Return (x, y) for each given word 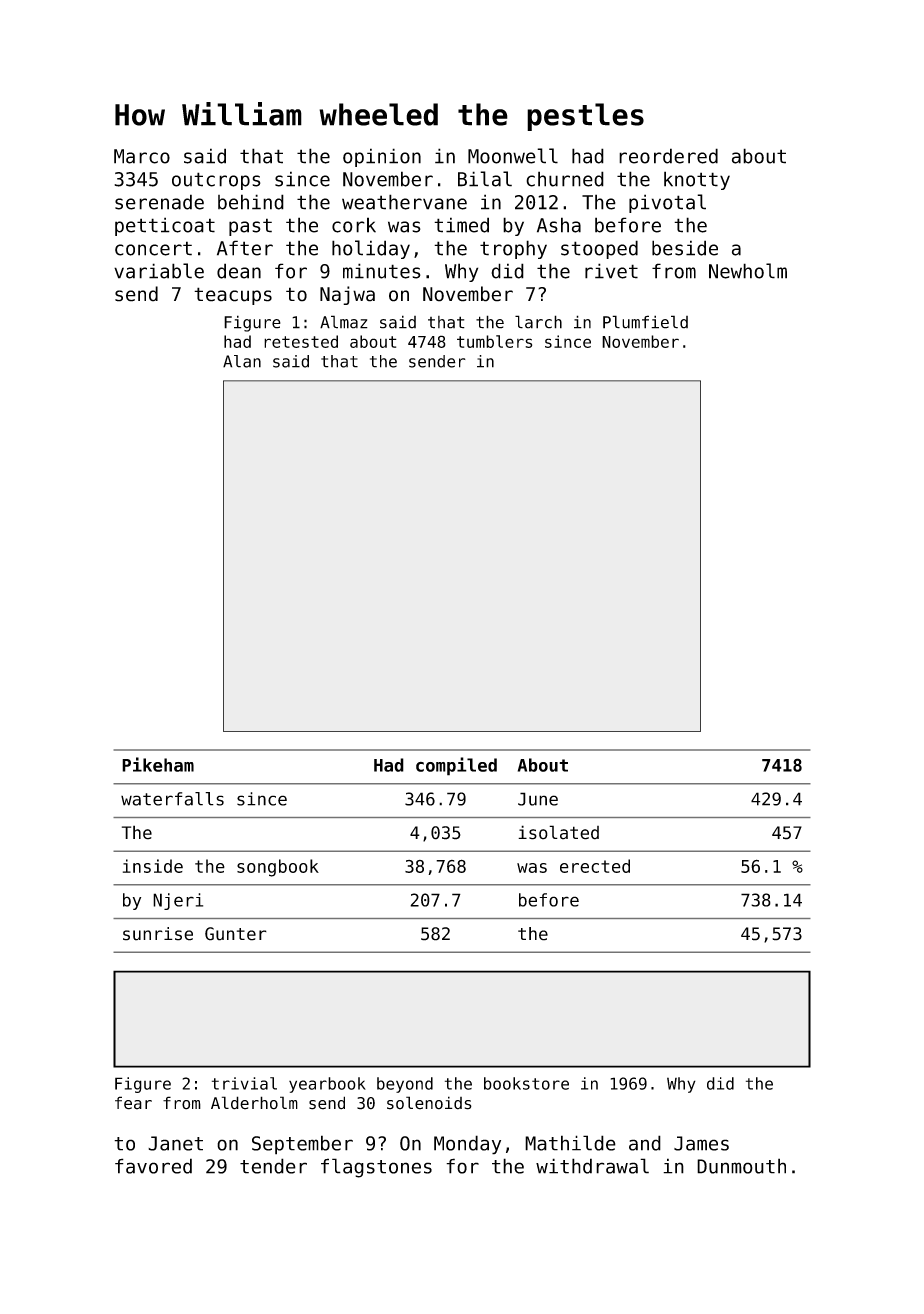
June (538, 799)
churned (565, 179)
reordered (668, 156)
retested (301, 341)
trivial (244, 1083)
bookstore (526, 1083)
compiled (456, 766)
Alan (242, 361)
